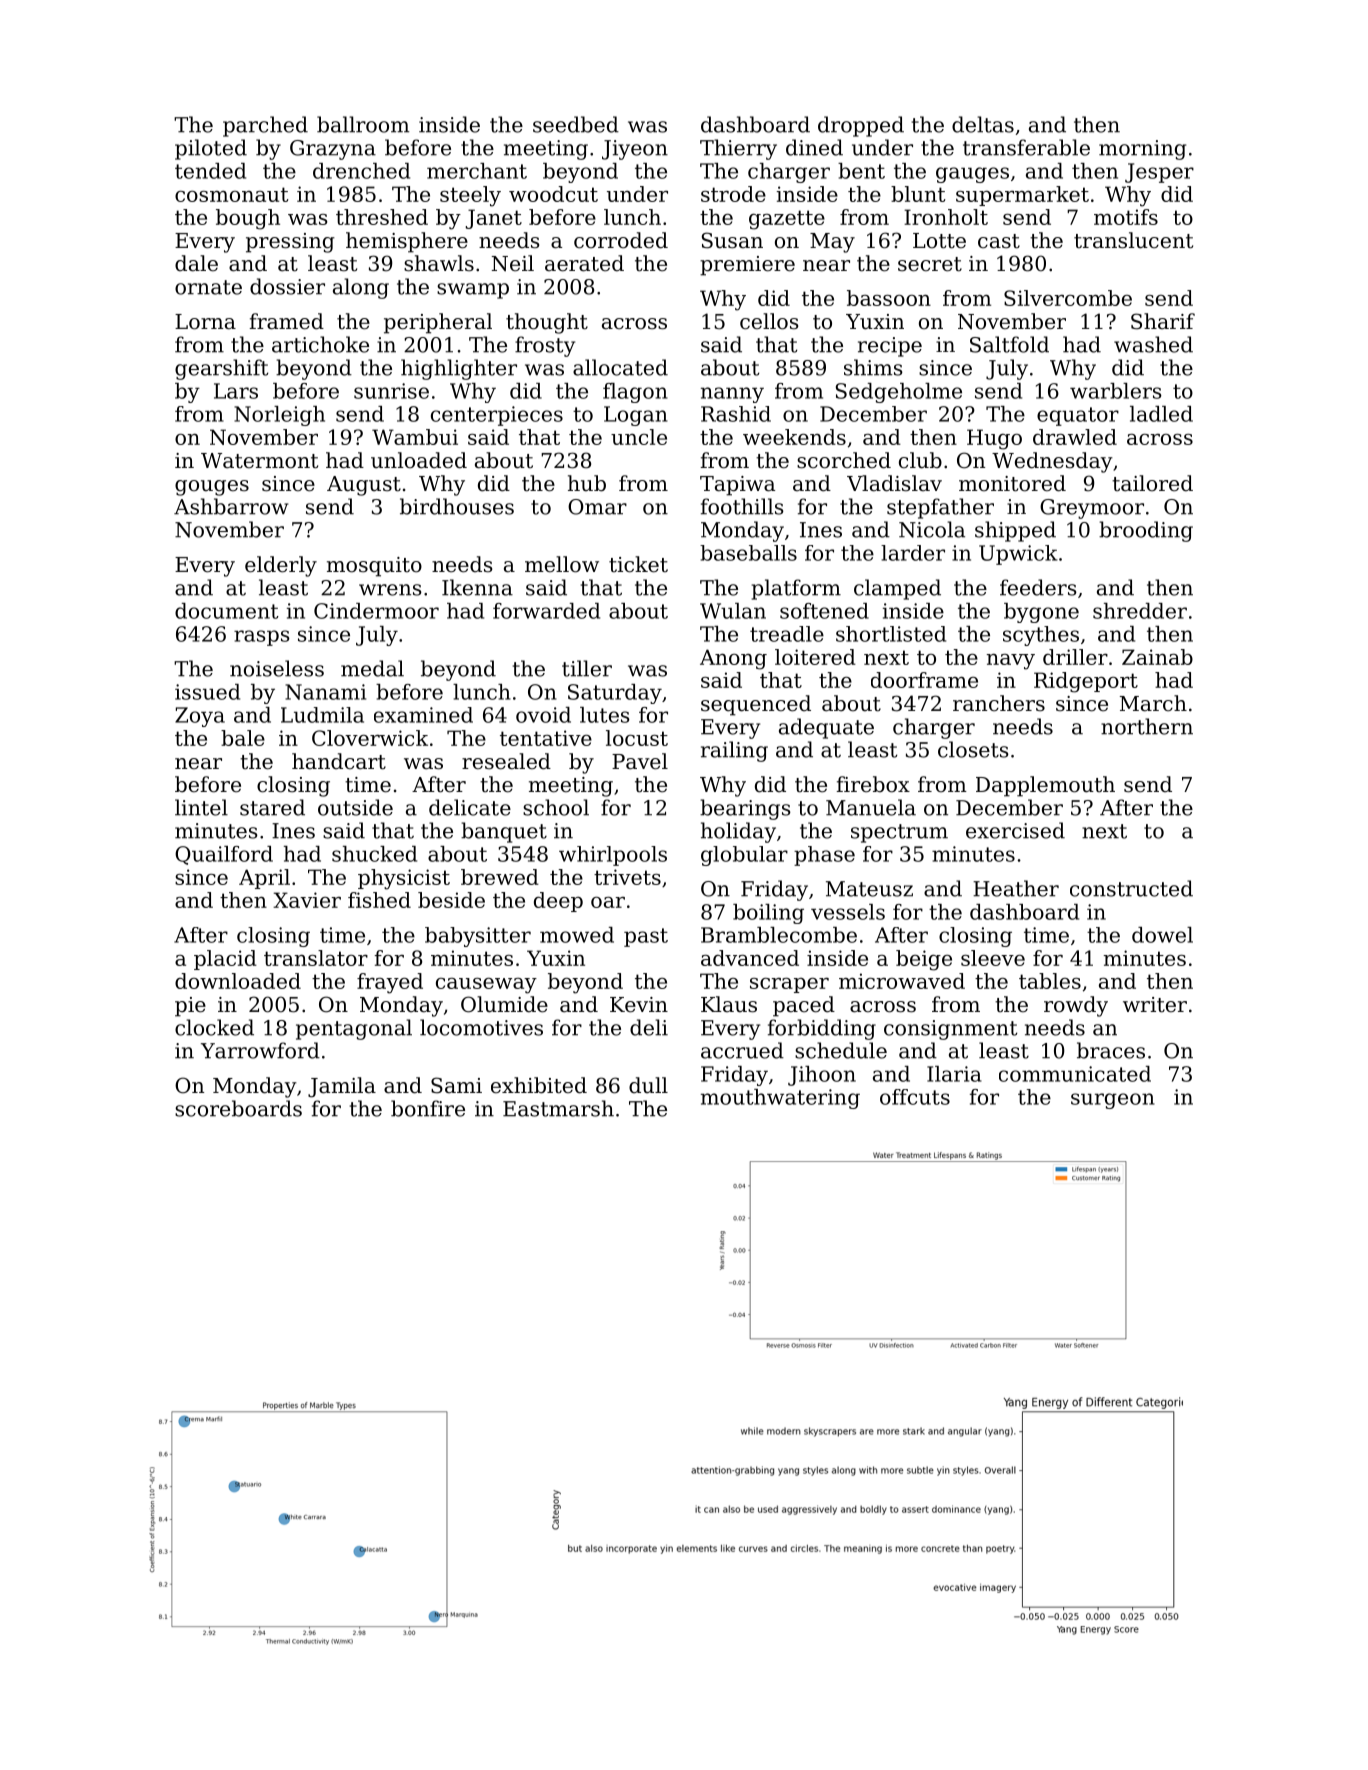  Describe the element at coordinates (576, 124) in the image. I see `seedbed` at that location.
